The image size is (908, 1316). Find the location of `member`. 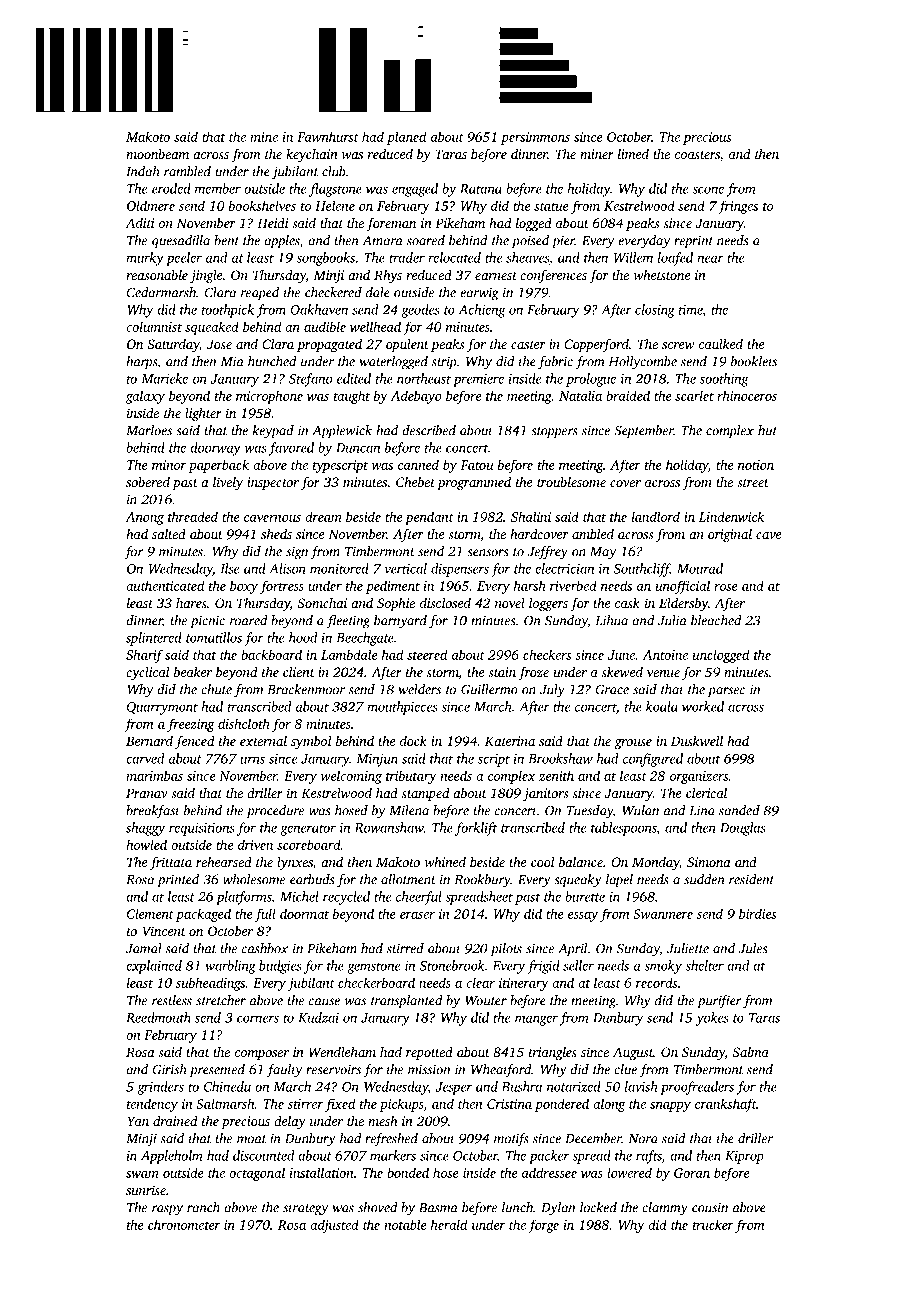

member is located at coordinates (218, 188).
